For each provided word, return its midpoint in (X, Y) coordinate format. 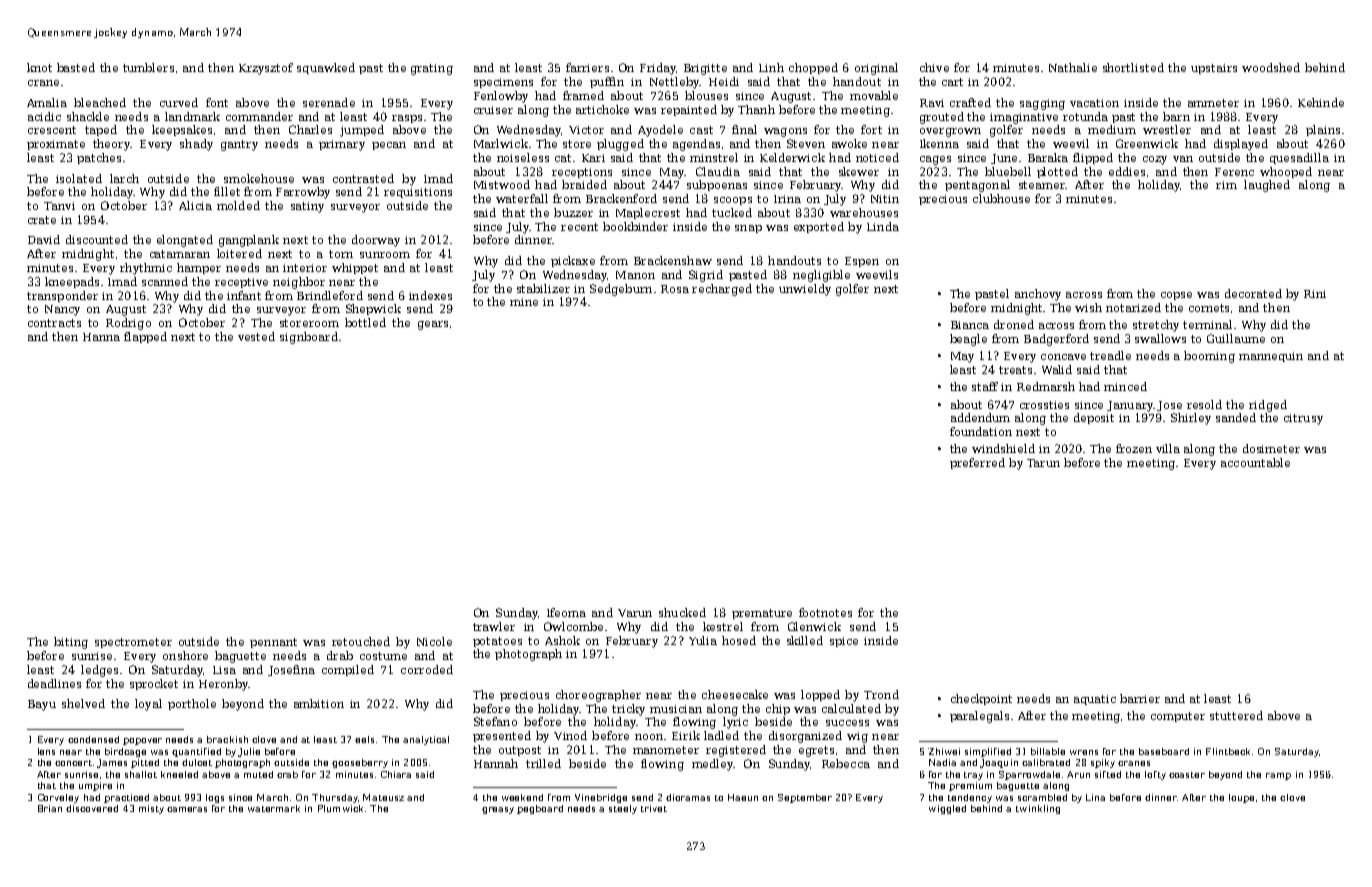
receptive (241, 283)
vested (256, 336)
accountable (1255, 462)
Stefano (495, 721)
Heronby (223, 685)
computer (1178, 717)
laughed (1267, 186)
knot (39, 67)
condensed (93, 739)
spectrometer (133, 643)
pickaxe (573, 261)
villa (1168, 448)
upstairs (1214, 69)
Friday (658, 69)
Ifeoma (566, 612)
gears (433, 325)
